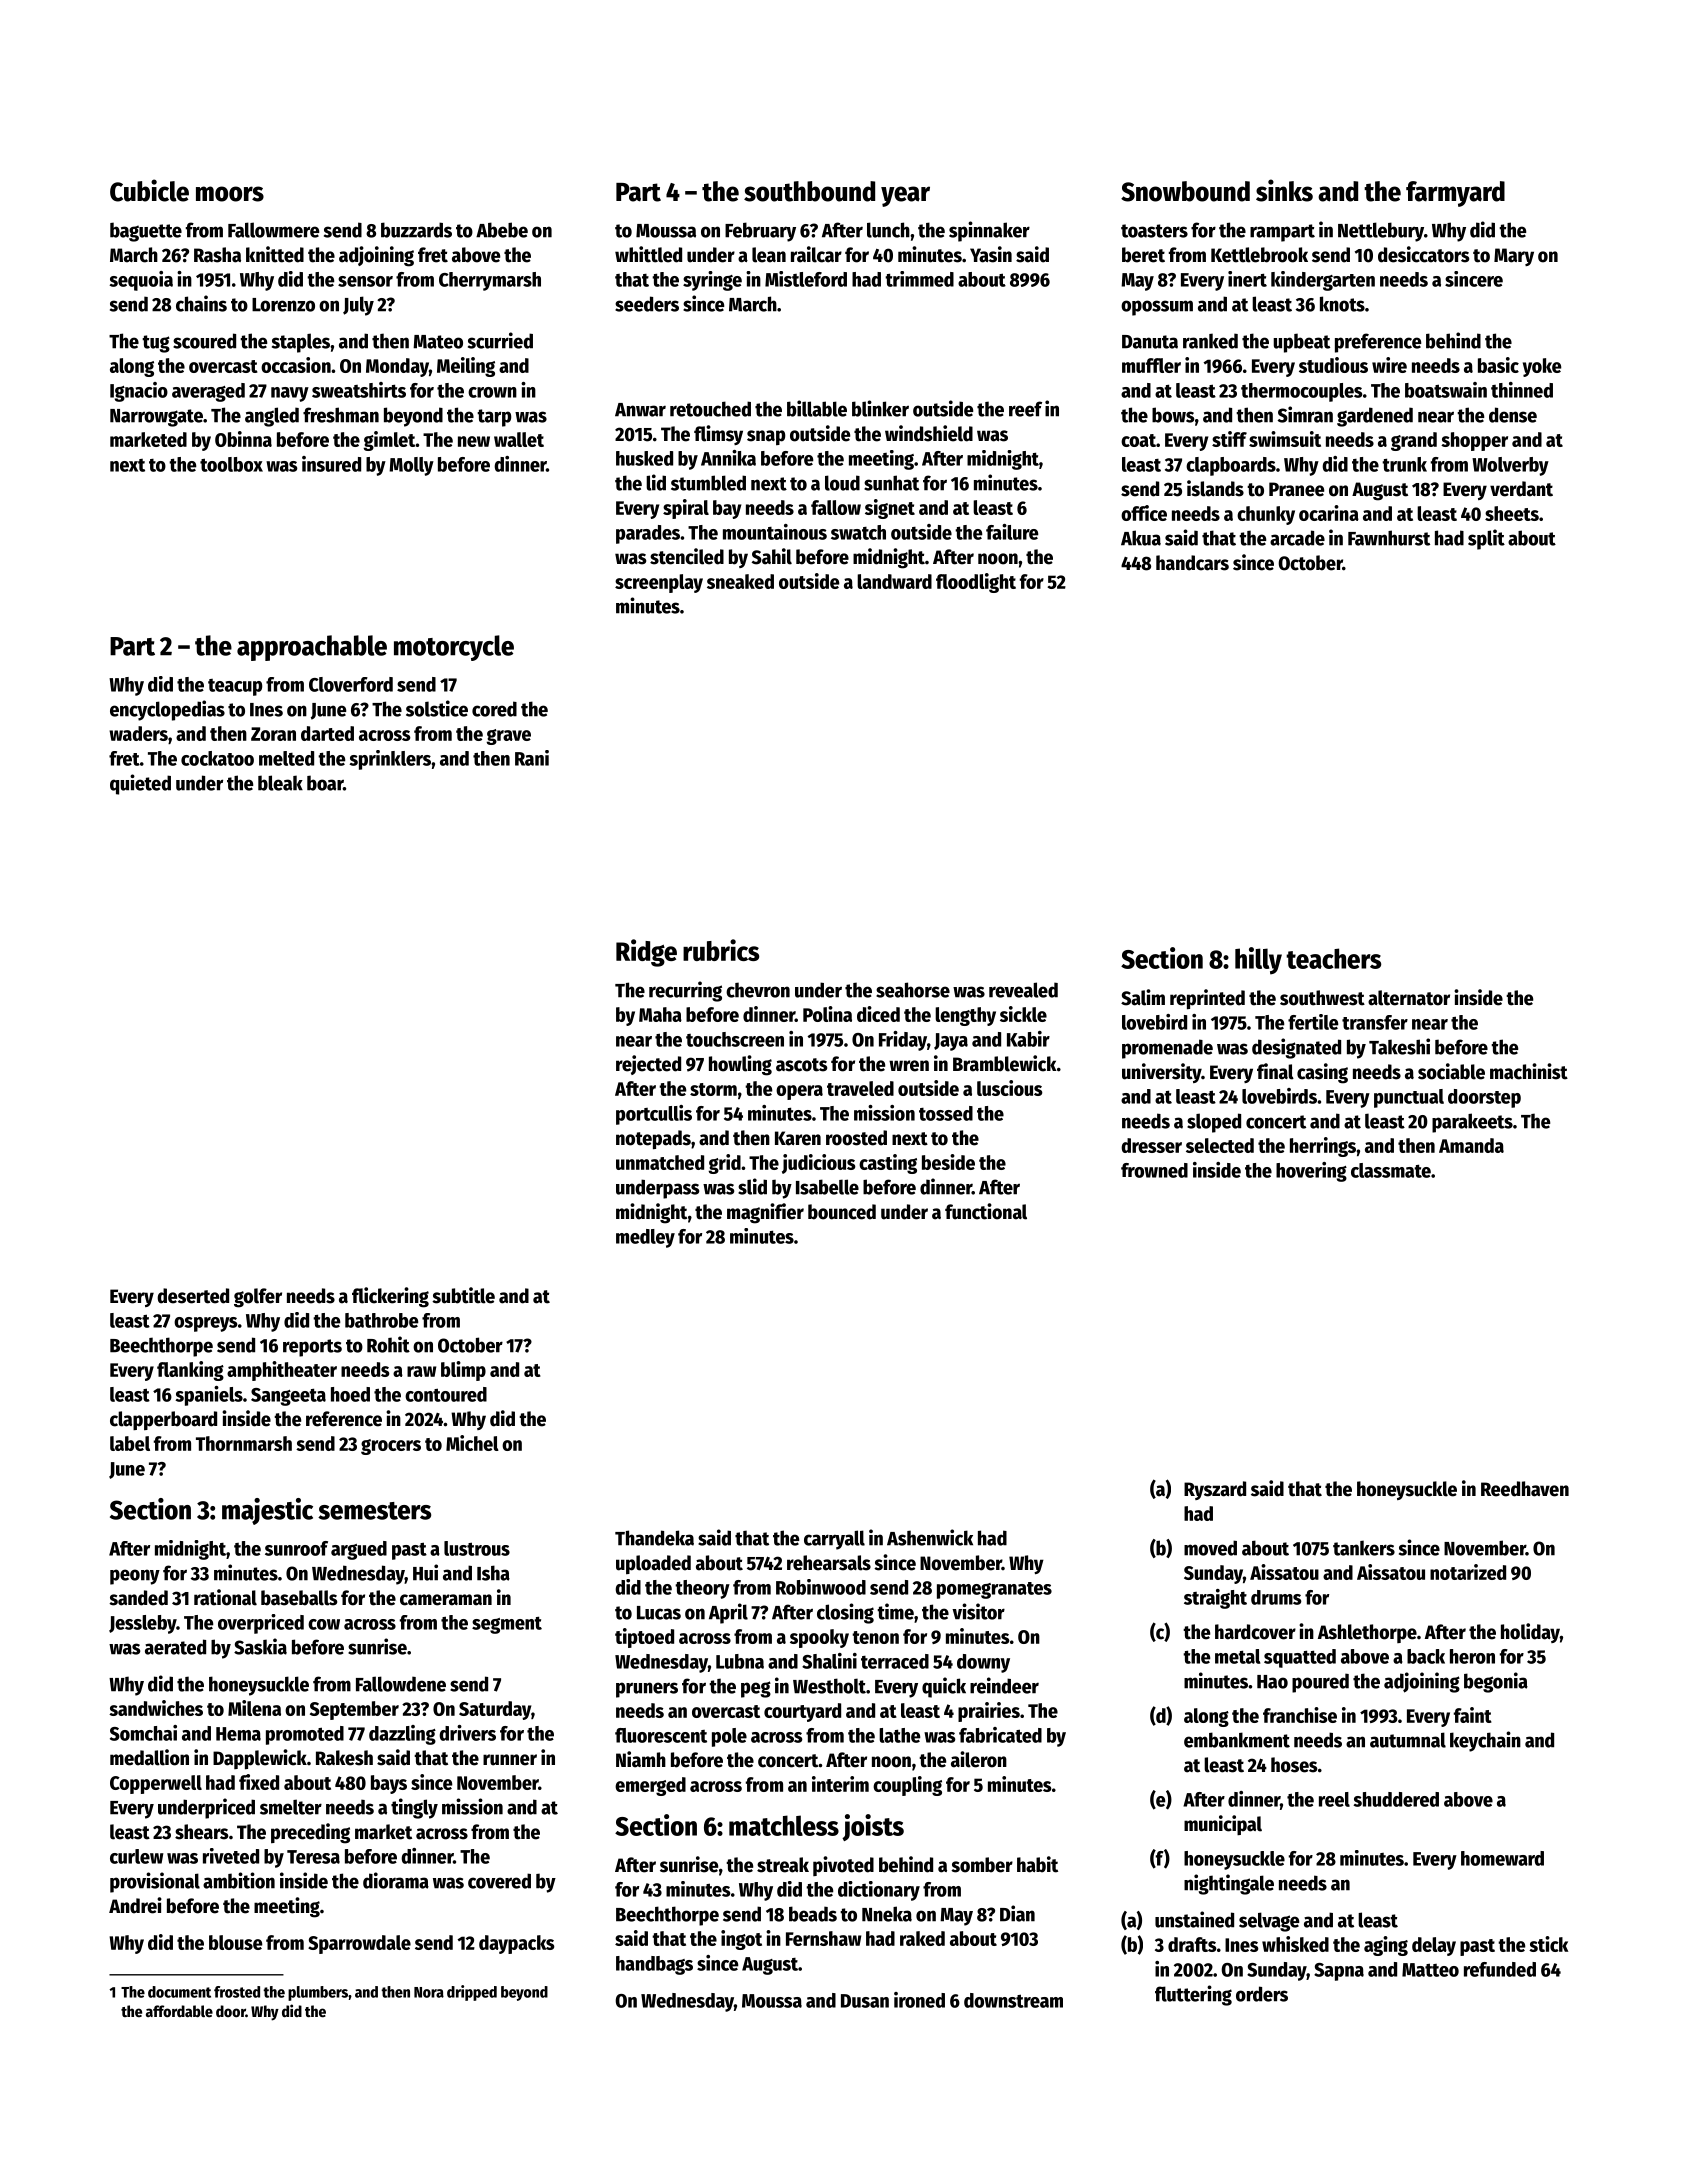 The image size is (1683, 2178). Describe the element at coordinates (1333, 958) in the screenshot. I see `teachers` at that location.
